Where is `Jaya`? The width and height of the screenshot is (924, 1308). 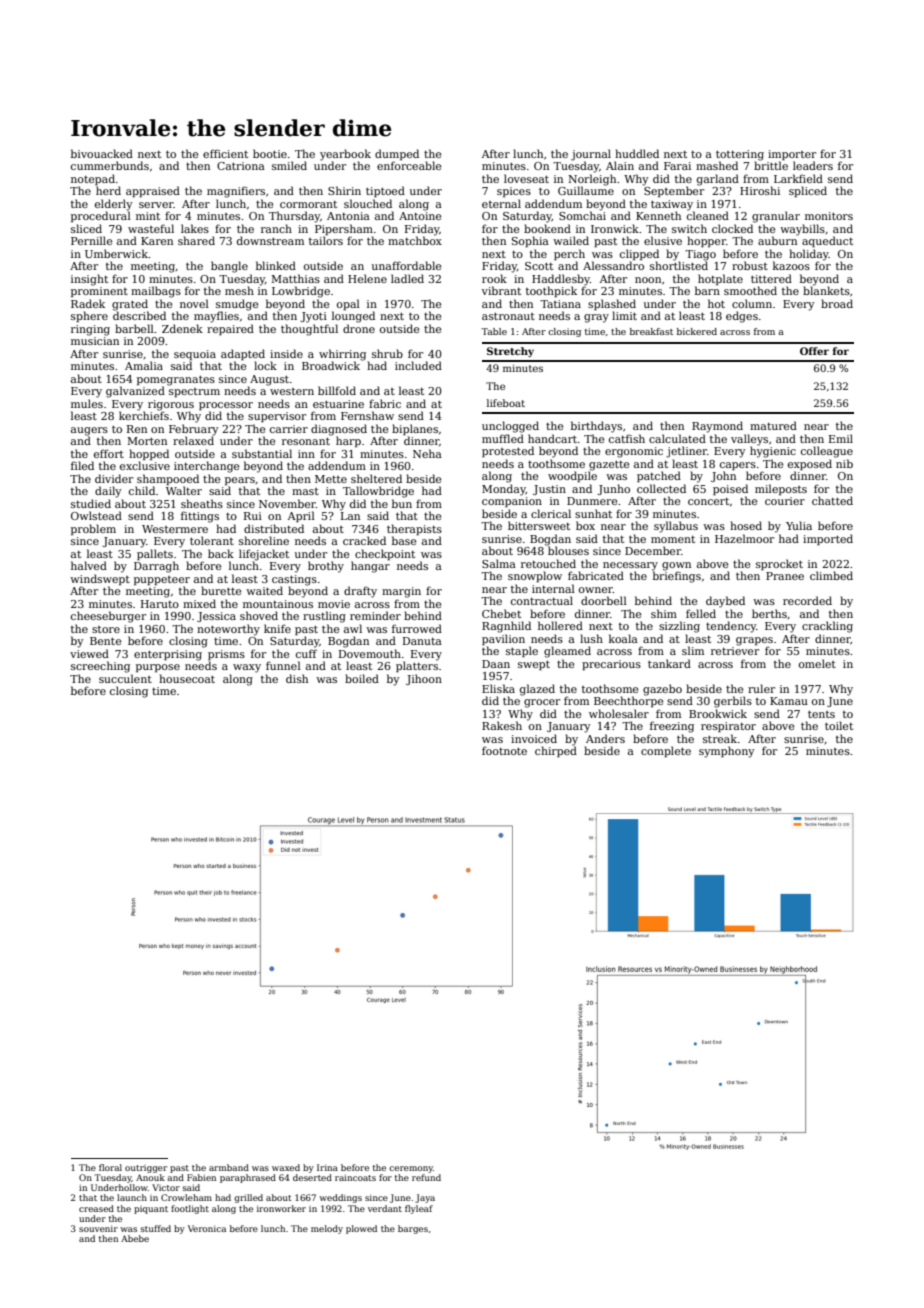
Jaya is located at coordinates (425, 1198).
